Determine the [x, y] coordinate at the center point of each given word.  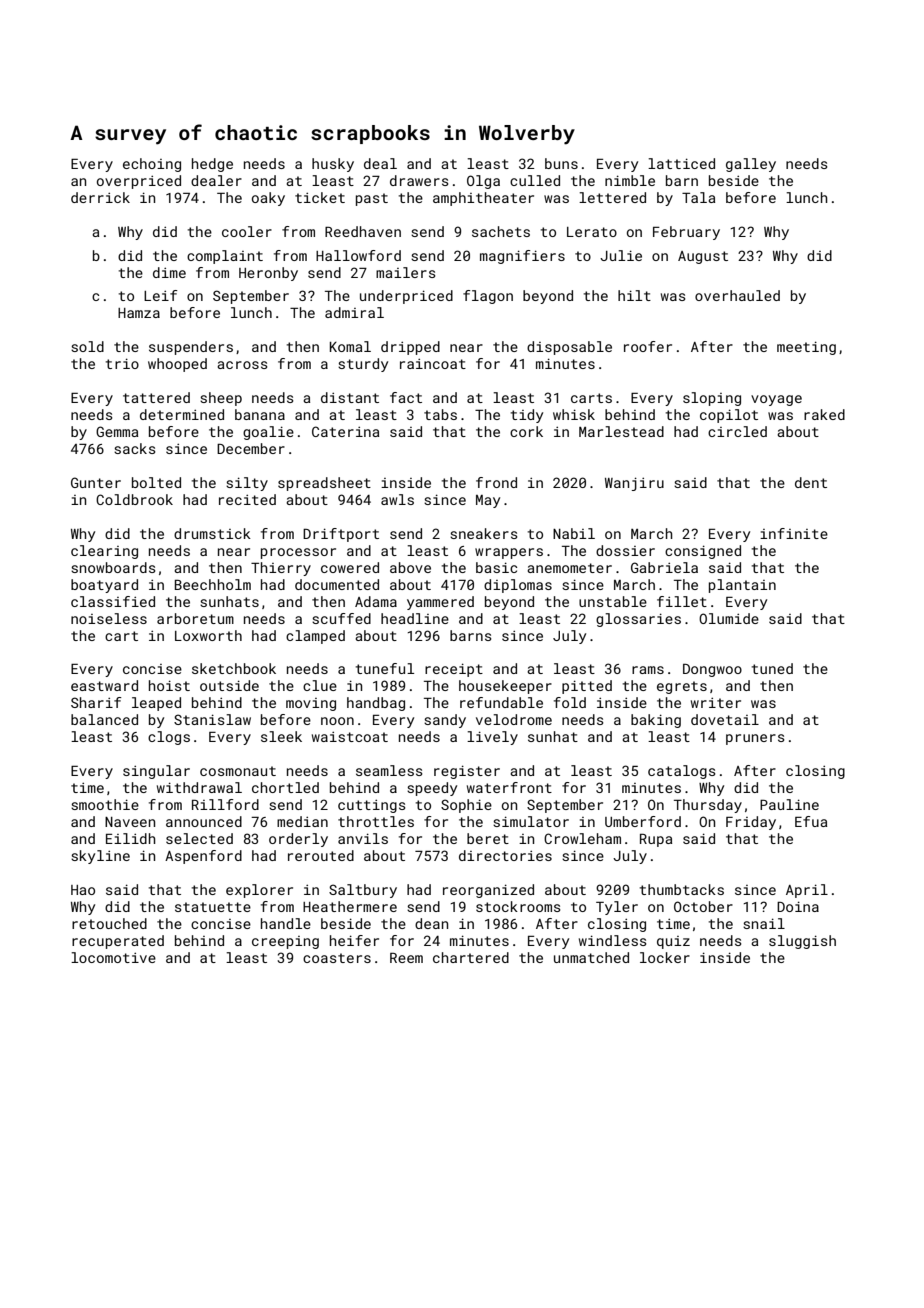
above [410, 567]
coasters [337, 958]
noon [337, 721]
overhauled [737, 295]
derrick [100, 197]
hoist [169, 685]
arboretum [195, 618]
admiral [354, 312]
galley [751, 165]
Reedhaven [363, 231]
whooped [177, 365]
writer [716, 702]
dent [811, 482]
